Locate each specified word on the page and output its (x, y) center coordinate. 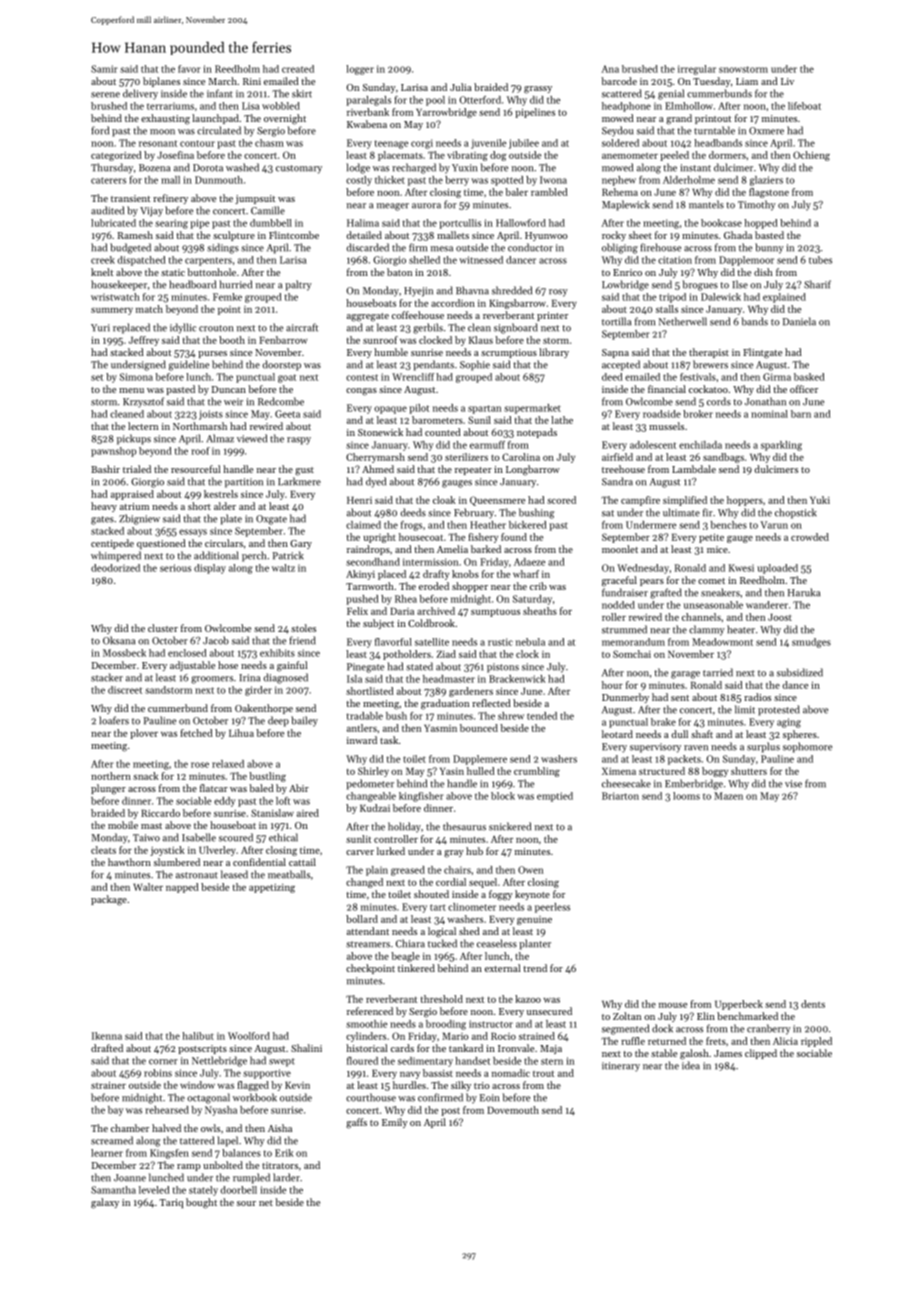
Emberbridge (694, 784)
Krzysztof (144, 402)
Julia (461, 87)
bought (201, 1203)
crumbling (537, 772)
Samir (104, 69)
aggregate (368, 317)
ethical (283, 837)
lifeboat (804, 106)
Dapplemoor (746, 261)
